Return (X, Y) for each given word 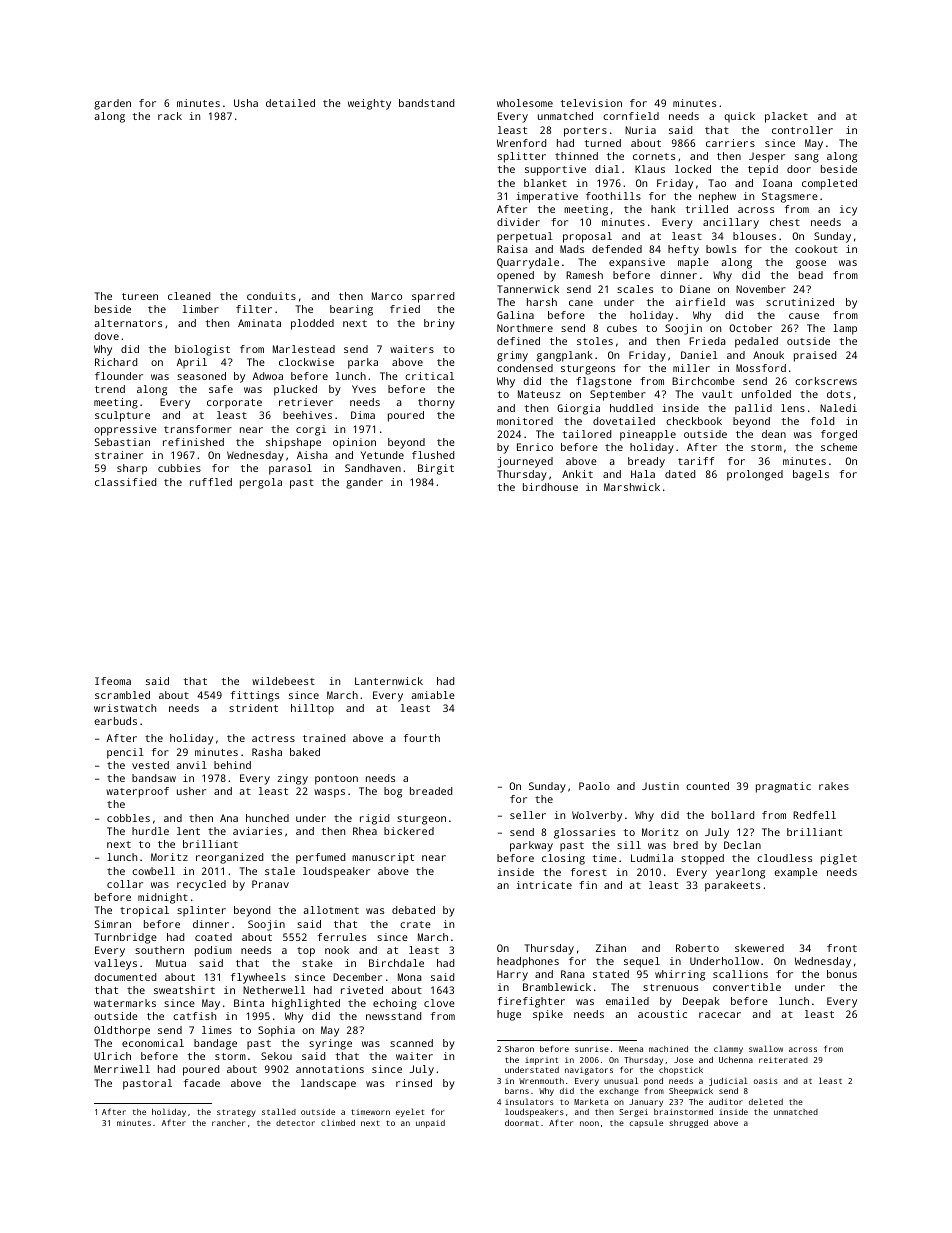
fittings (255, 696)
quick (739, 117)
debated (413, 910)
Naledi (838, 408)
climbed (338, 1122)
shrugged (688, 1124)
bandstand (426, 103)
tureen (140, 296)
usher (191, 791)
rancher (228, 1123)
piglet (839, 859)
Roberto (697, 948)
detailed (290, 103)
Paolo (594, 786)
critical (429, 376)
